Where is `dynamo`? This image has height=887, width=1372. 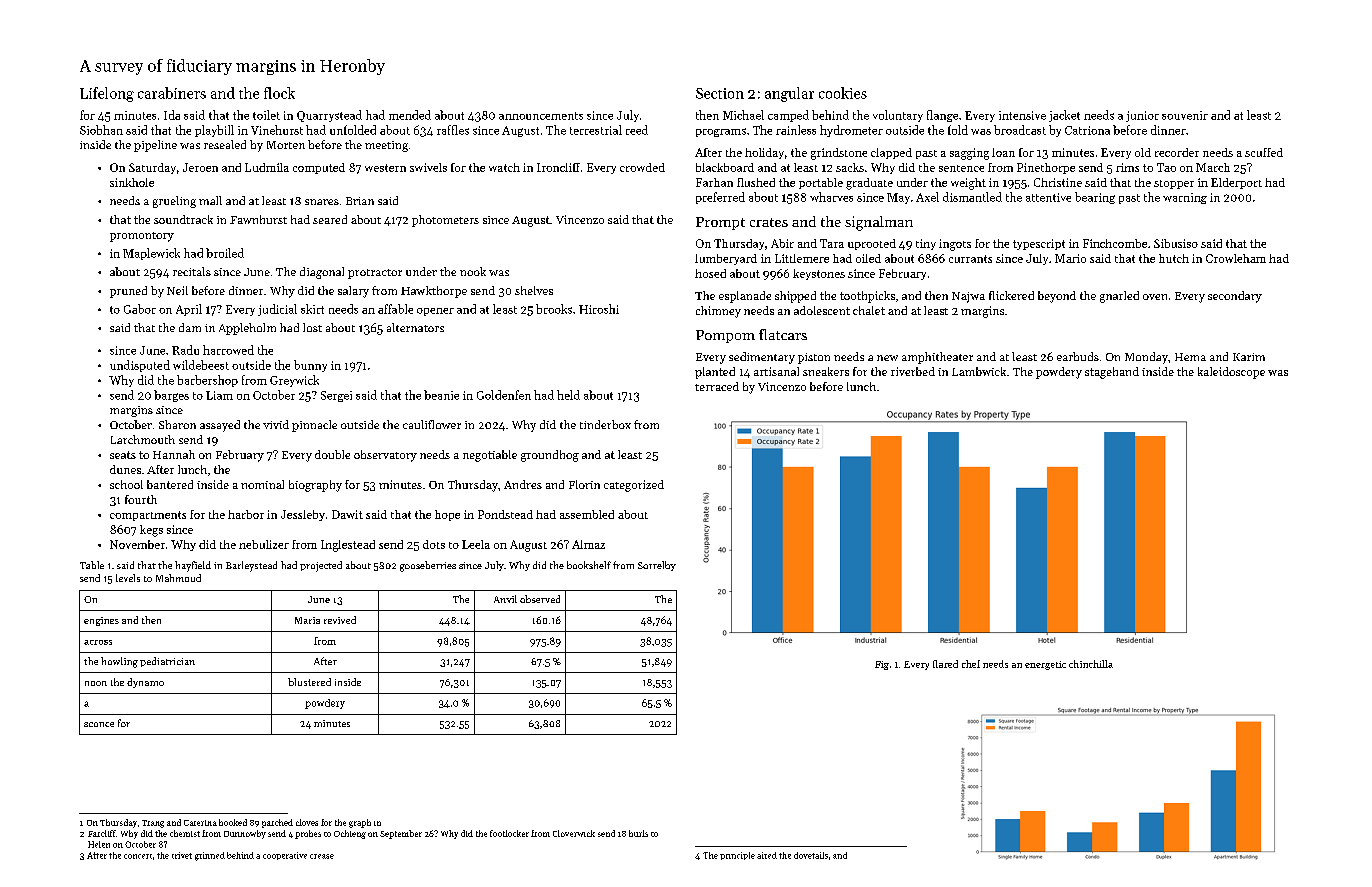
dynamo is located at coordinates (145, 683).
